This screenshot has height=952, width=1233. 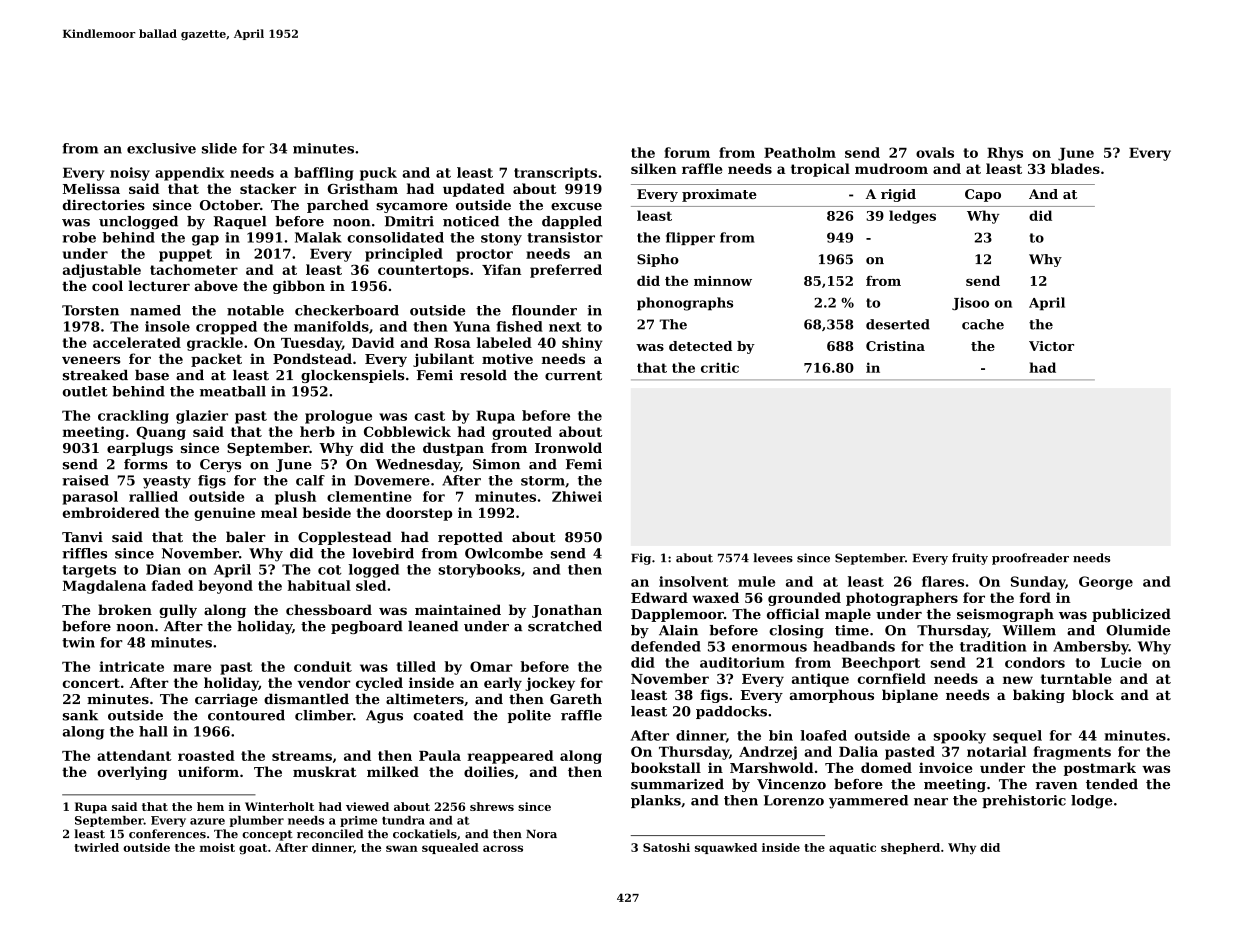 I want to click on carriage, so click(x=226, y=700).
